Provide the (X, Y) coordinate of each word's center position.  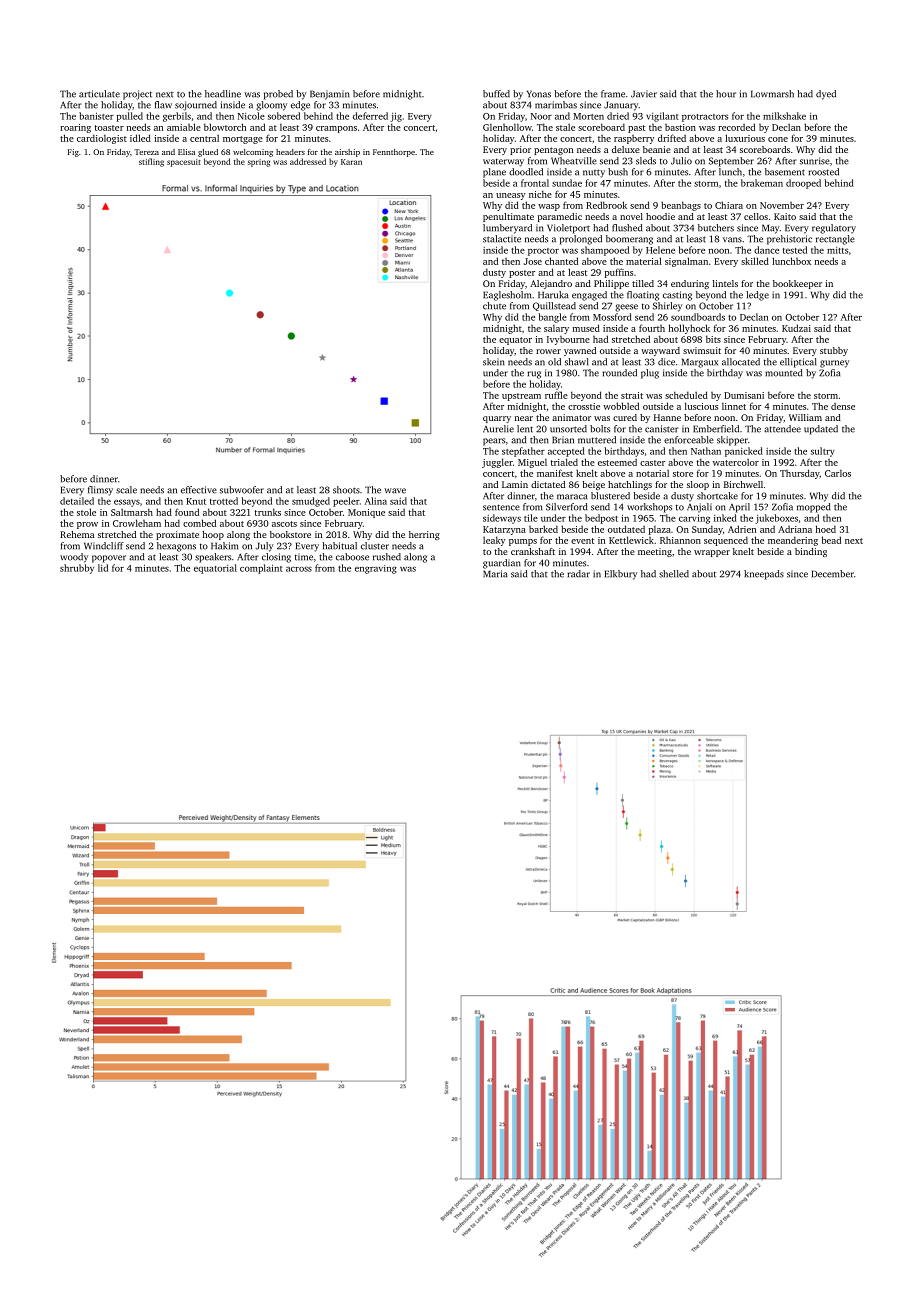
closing (276, 558)
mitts (837, 250)
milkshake (784, 116)
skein (494, 362)
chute (494, 306)
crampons (336, 129)
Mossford (612, 317)
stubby (834, 351)
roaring (75, 128)
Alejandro (551, 284)
